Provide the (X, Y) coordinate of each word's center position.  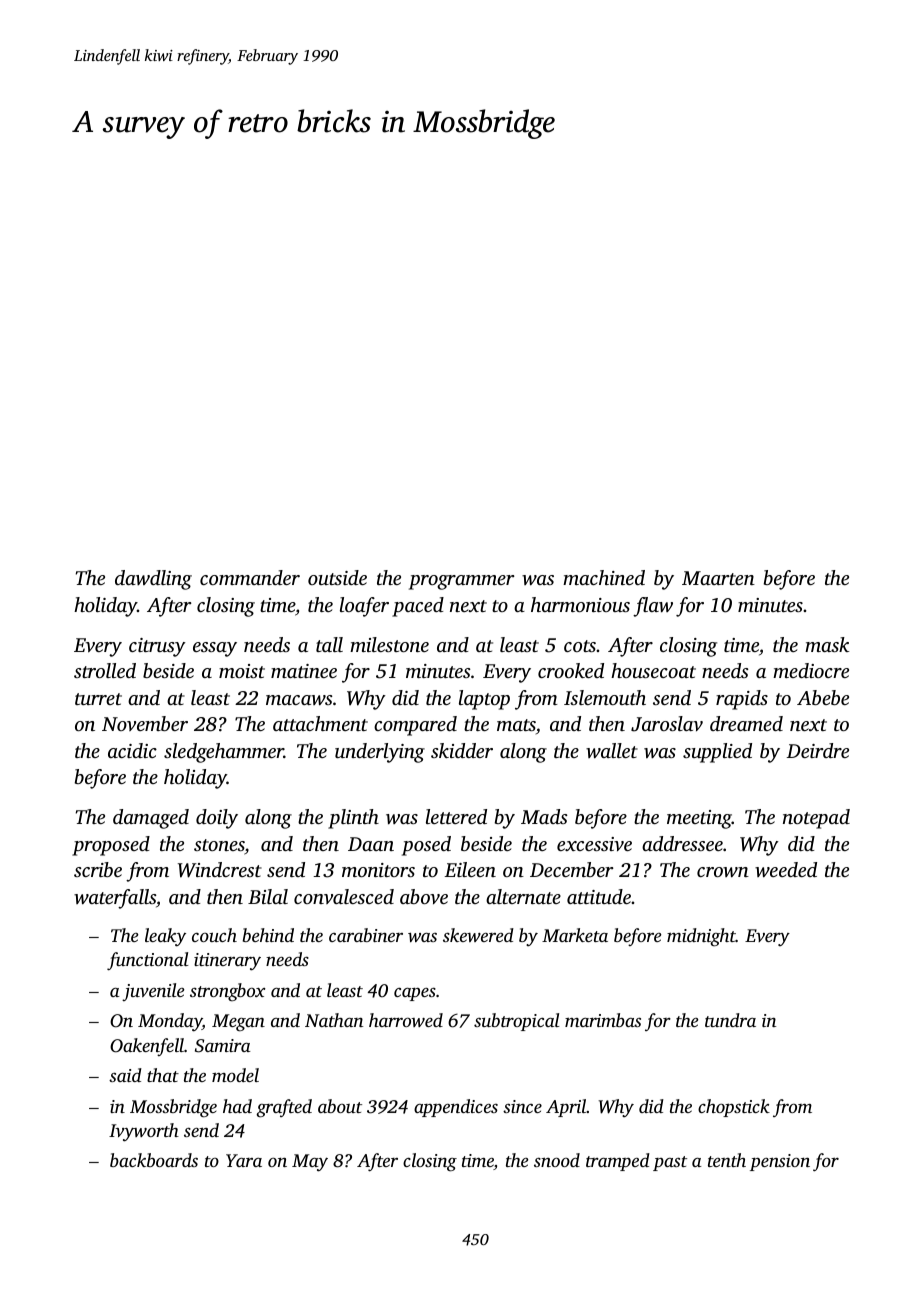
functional (148, 961)
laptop (484, 700)
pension (780, 1162)
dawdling (153, 580)
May (310, 1163)
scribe (98, 869)
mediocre (811, 670)
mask (827, 644)
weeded (786, 870)
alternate (523, 896)
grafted (284, 1108)
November (145, 723)
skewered (478, 935)
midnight (701, 937)
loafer (364, 607)
